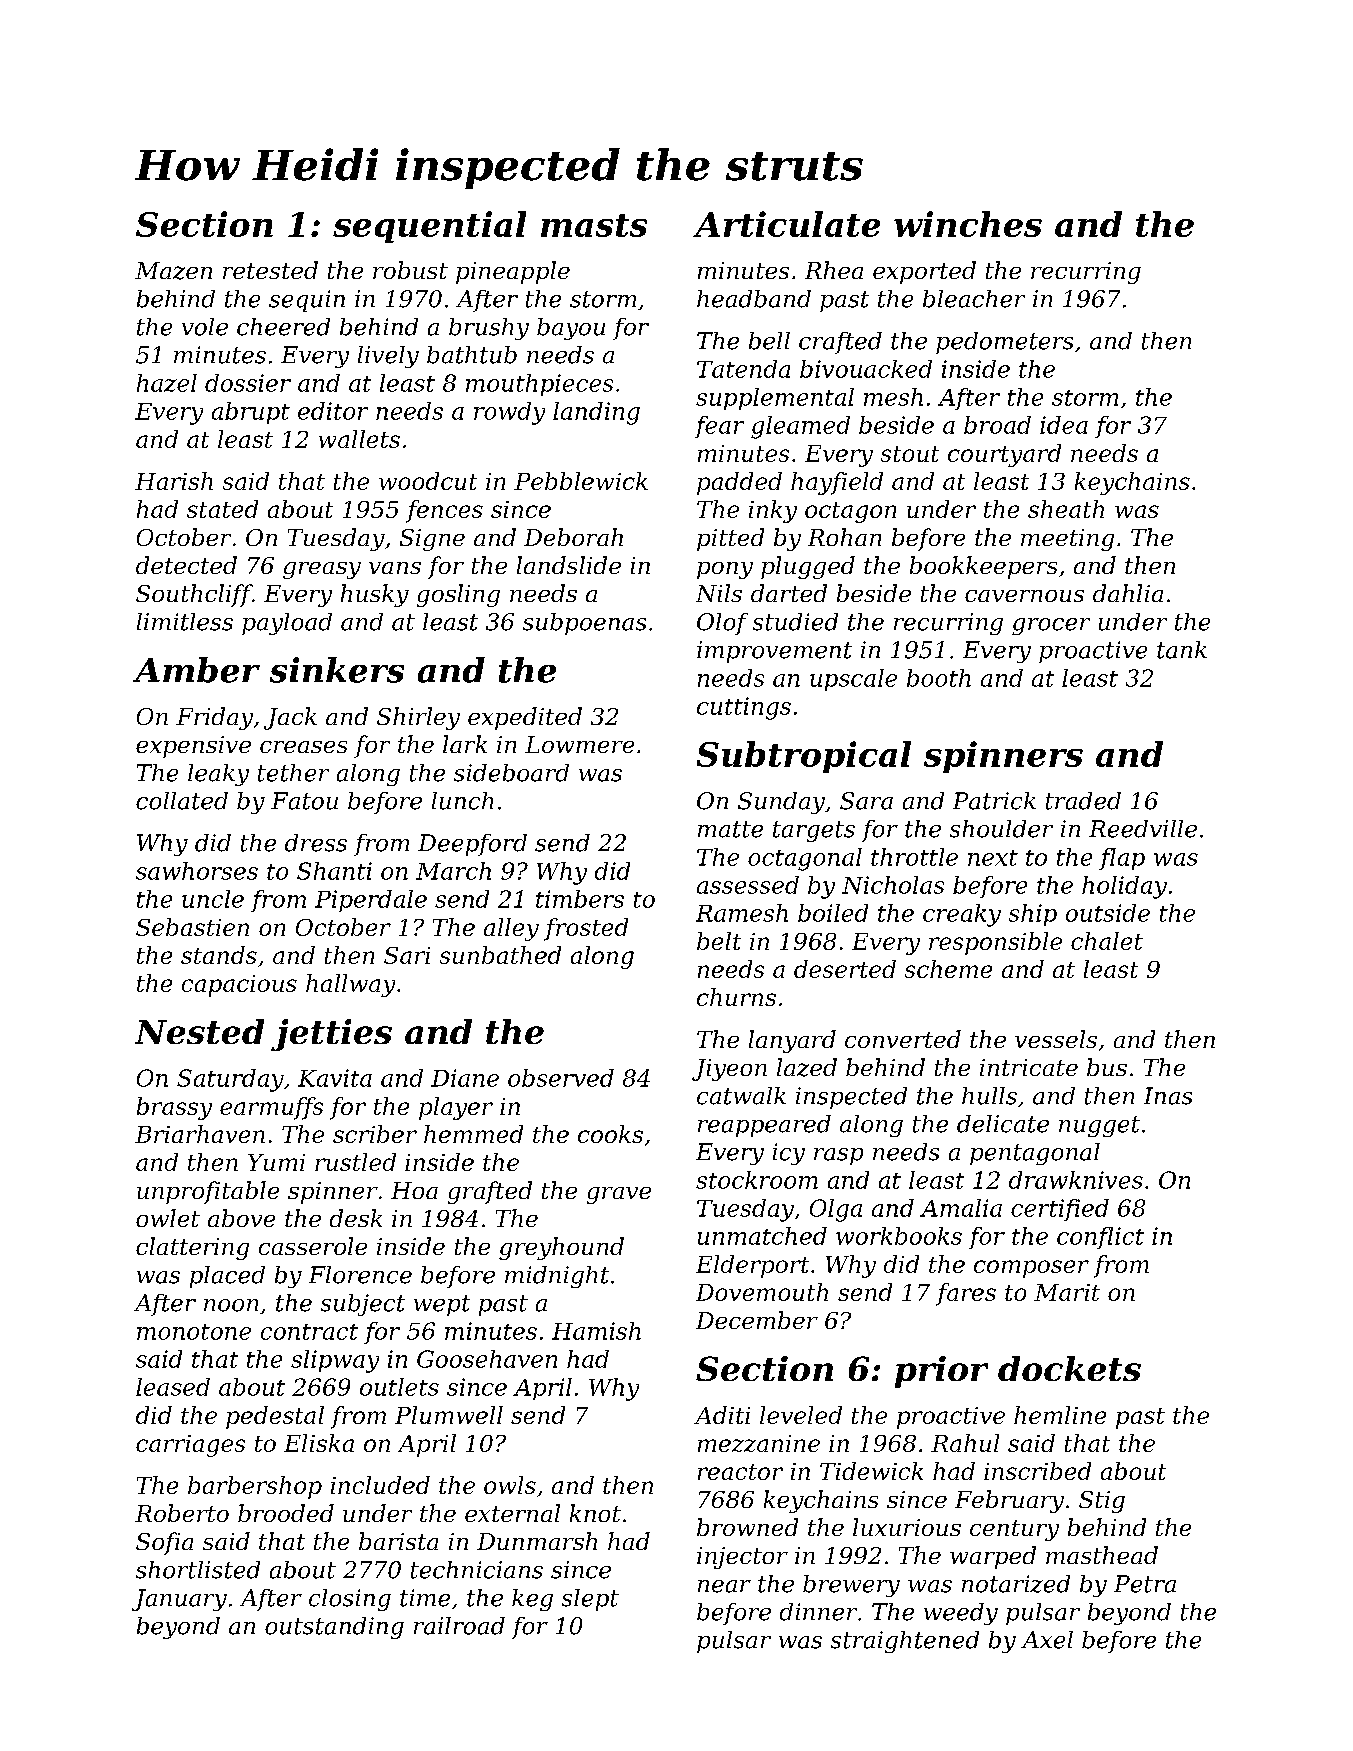 The height and width of the document is (1751, 1353). What do you see at coordinates (807, 1067) in the document?
I see `lazed` at bounding box center [807, 1067].
